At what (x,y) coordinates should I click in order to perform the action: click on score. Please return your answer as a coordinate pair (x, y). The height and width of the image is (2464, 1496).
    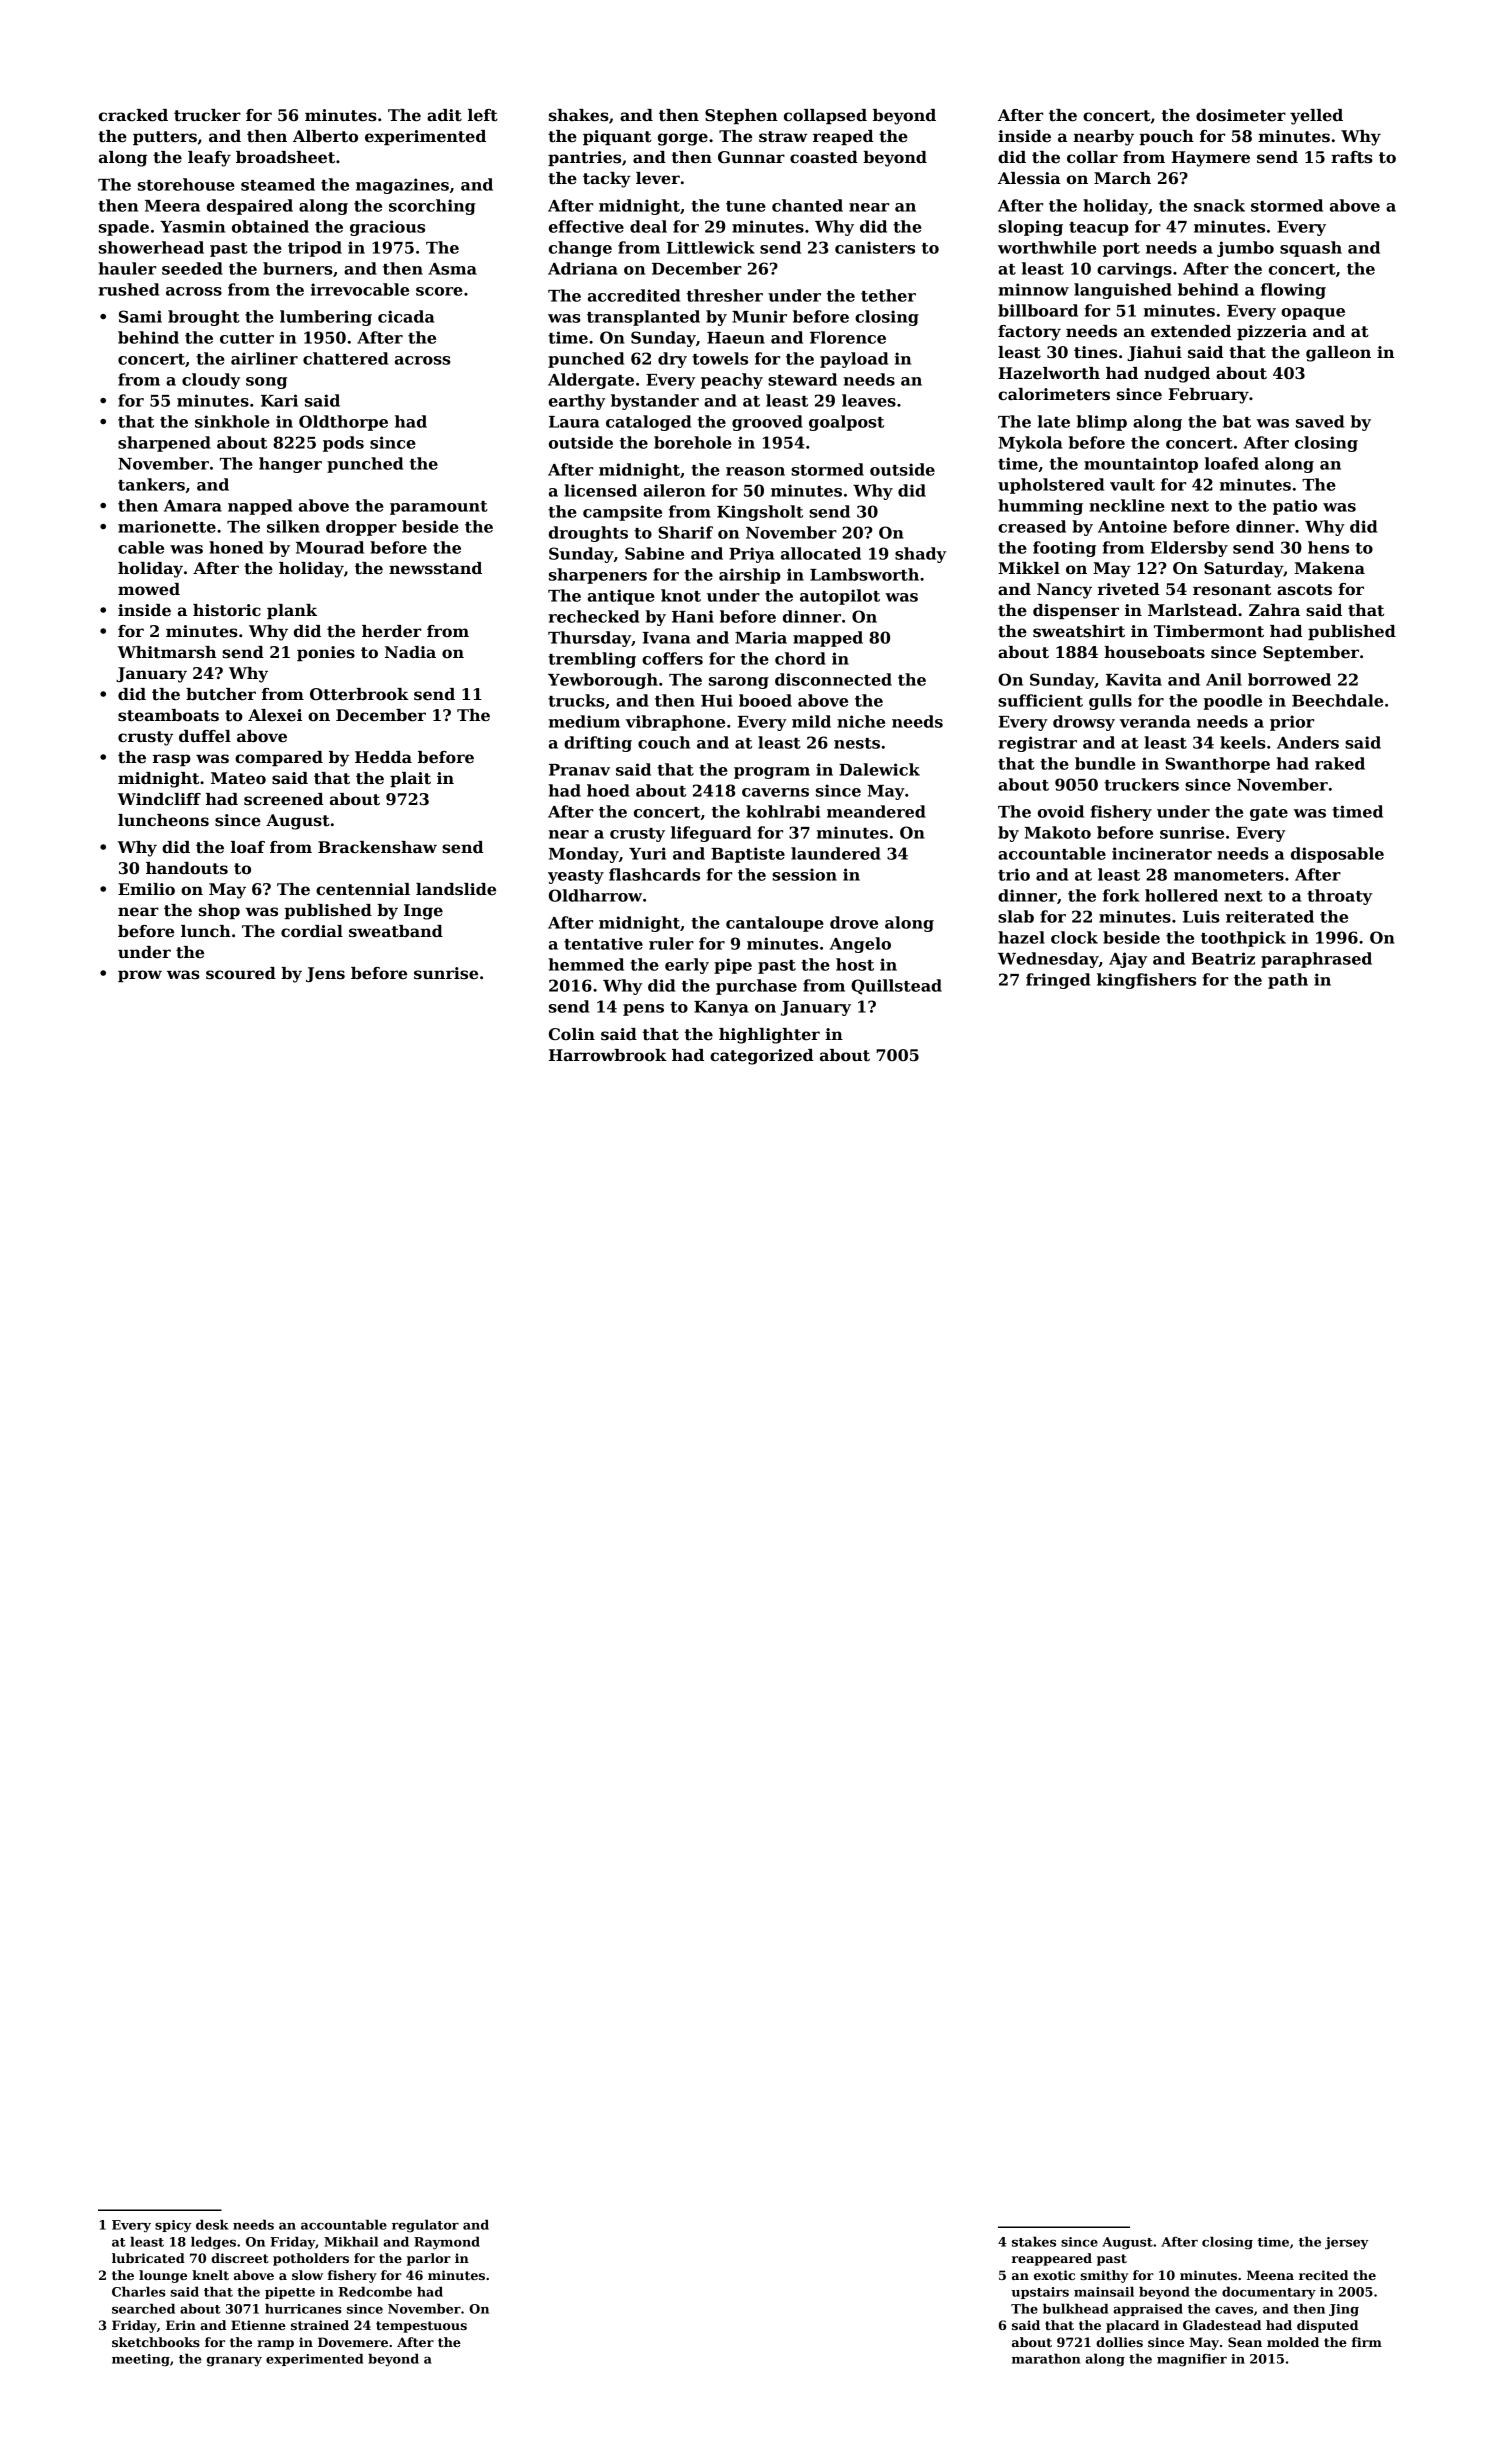
    Looking at the image, I should click on (439, 291).
